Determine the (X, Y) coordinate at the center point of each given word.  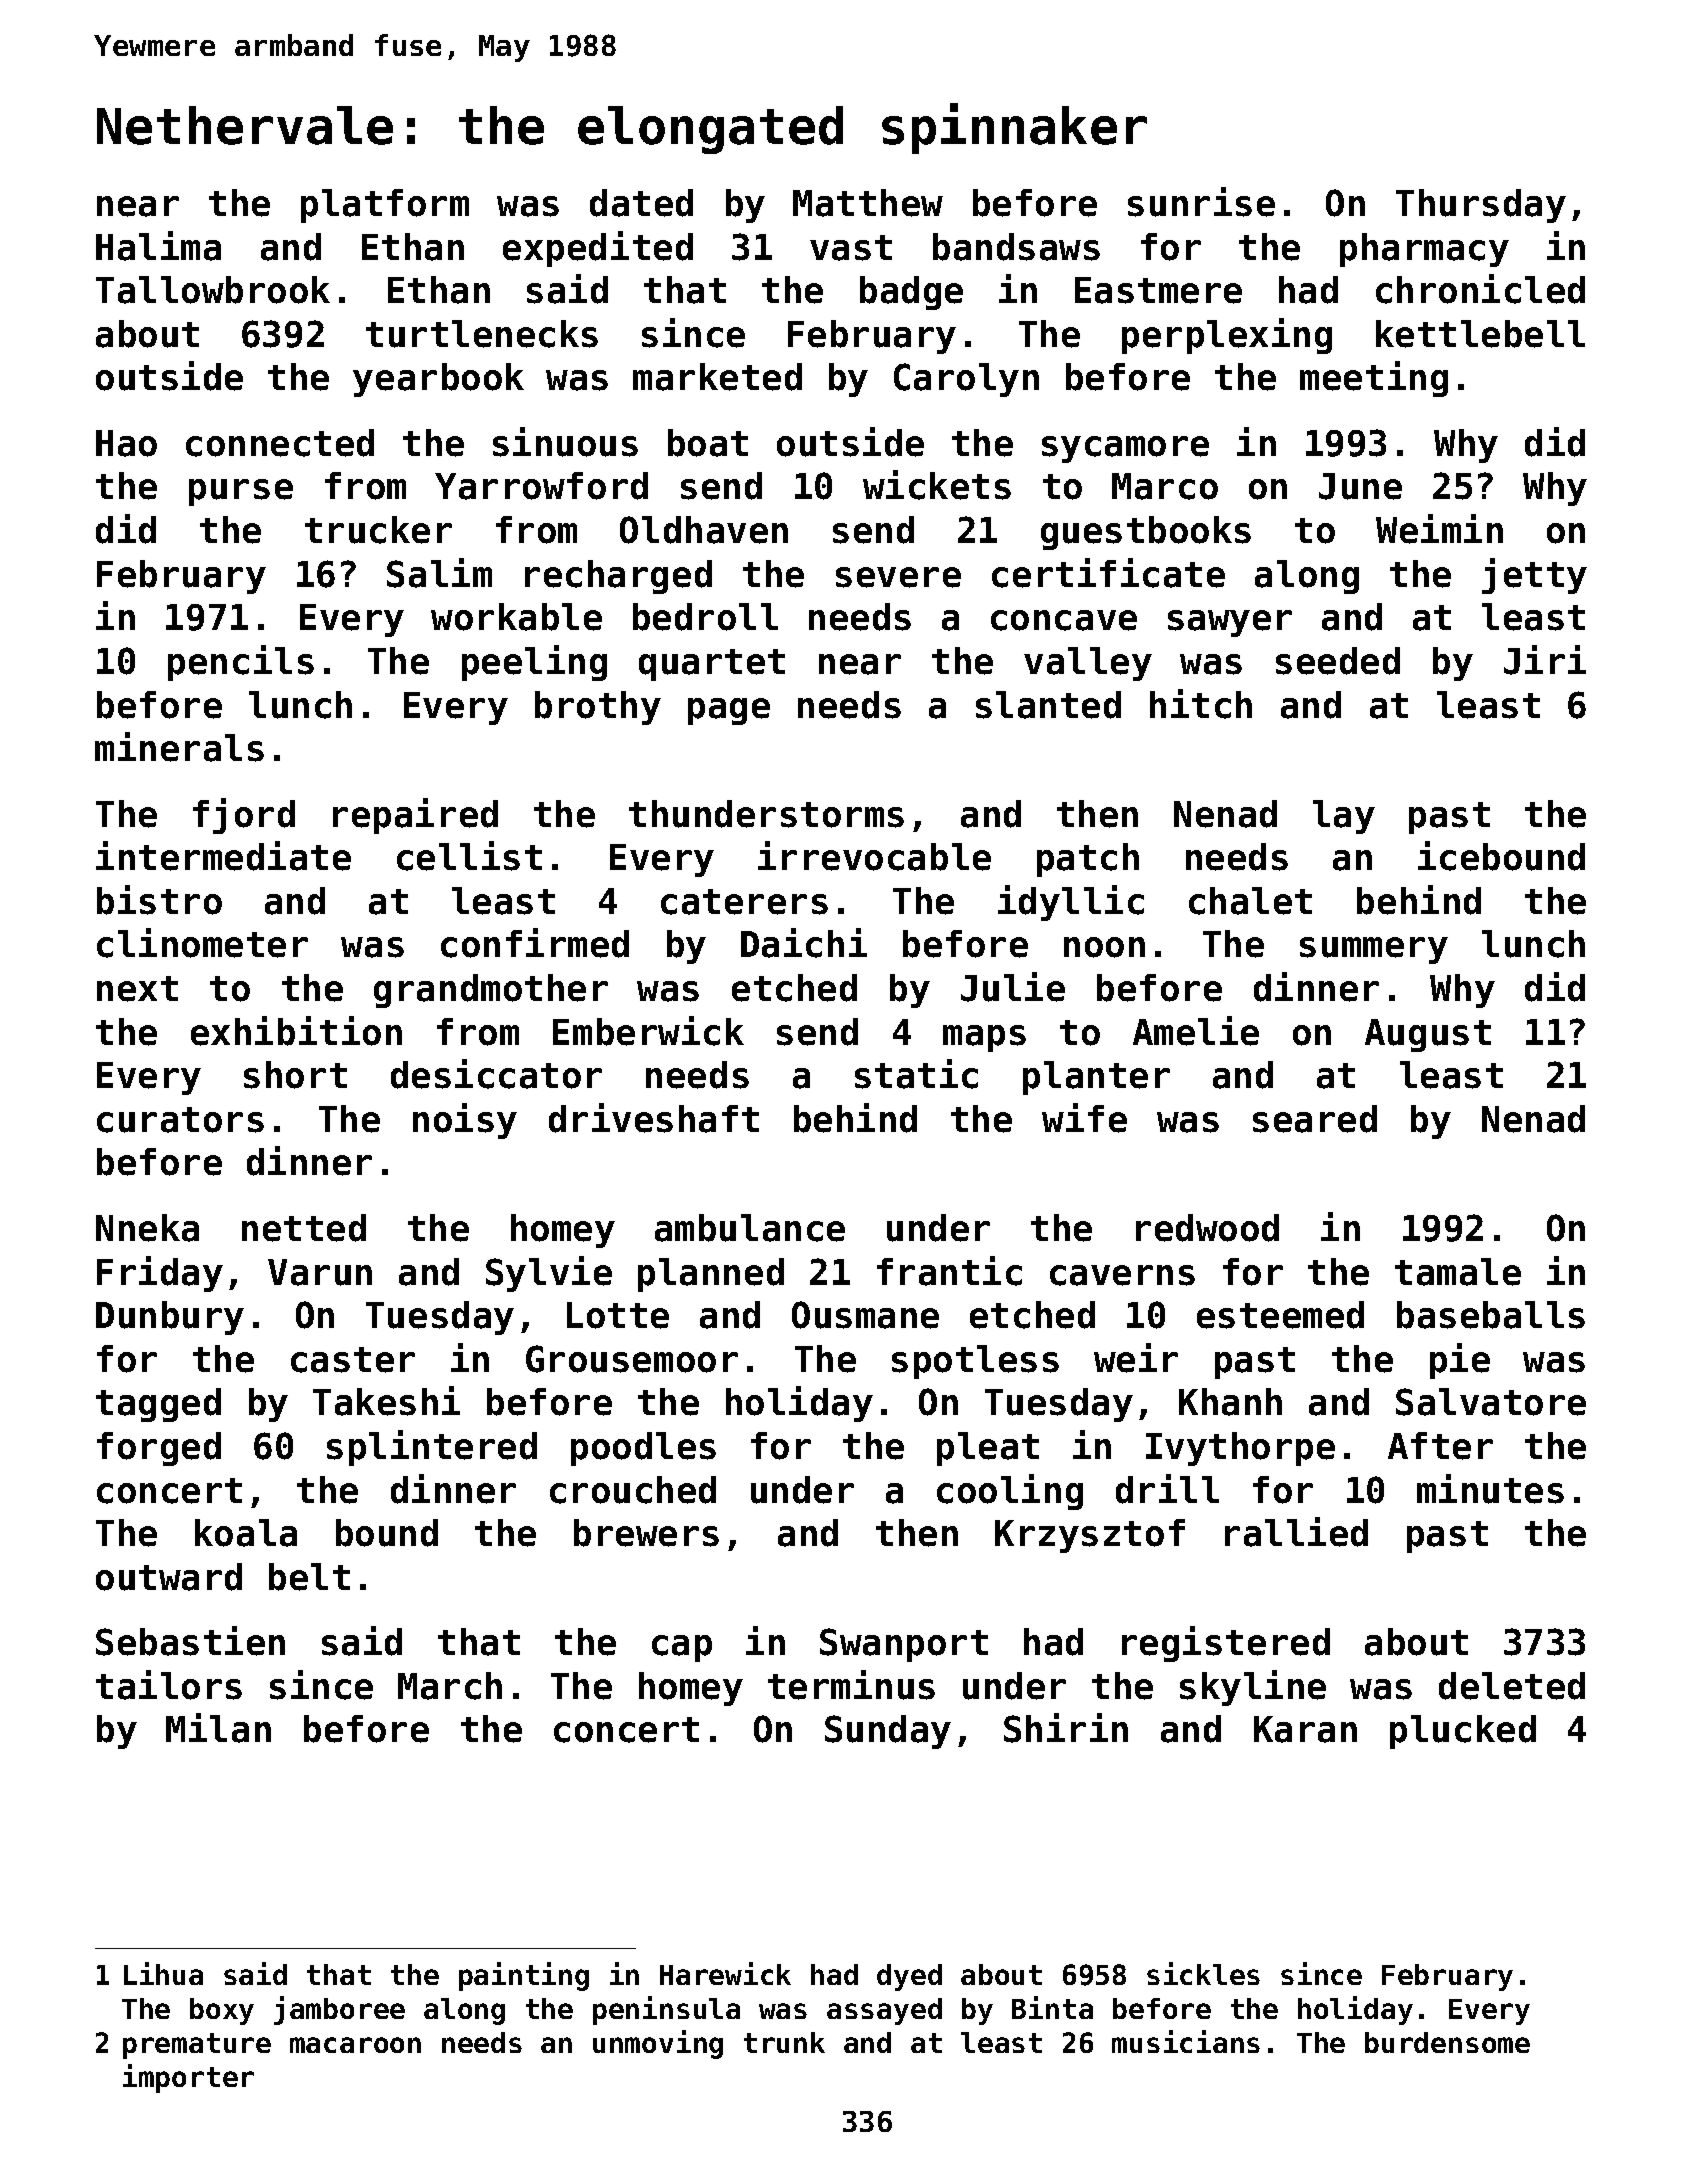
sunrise (1201, 202)
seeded (1338, 661)
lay (1344, 817)
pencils (241, 663)
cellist (469, 856)
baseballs (1491, 1315)
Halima (158, 246)
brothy (598, 708)
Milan (218, 1728)
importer (188, 2078)
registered (1226, 1644)
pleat (988, 1449)
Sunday (888, 1732)
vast (851, 248)
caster (353, 1360)
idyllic (1071, 903)
